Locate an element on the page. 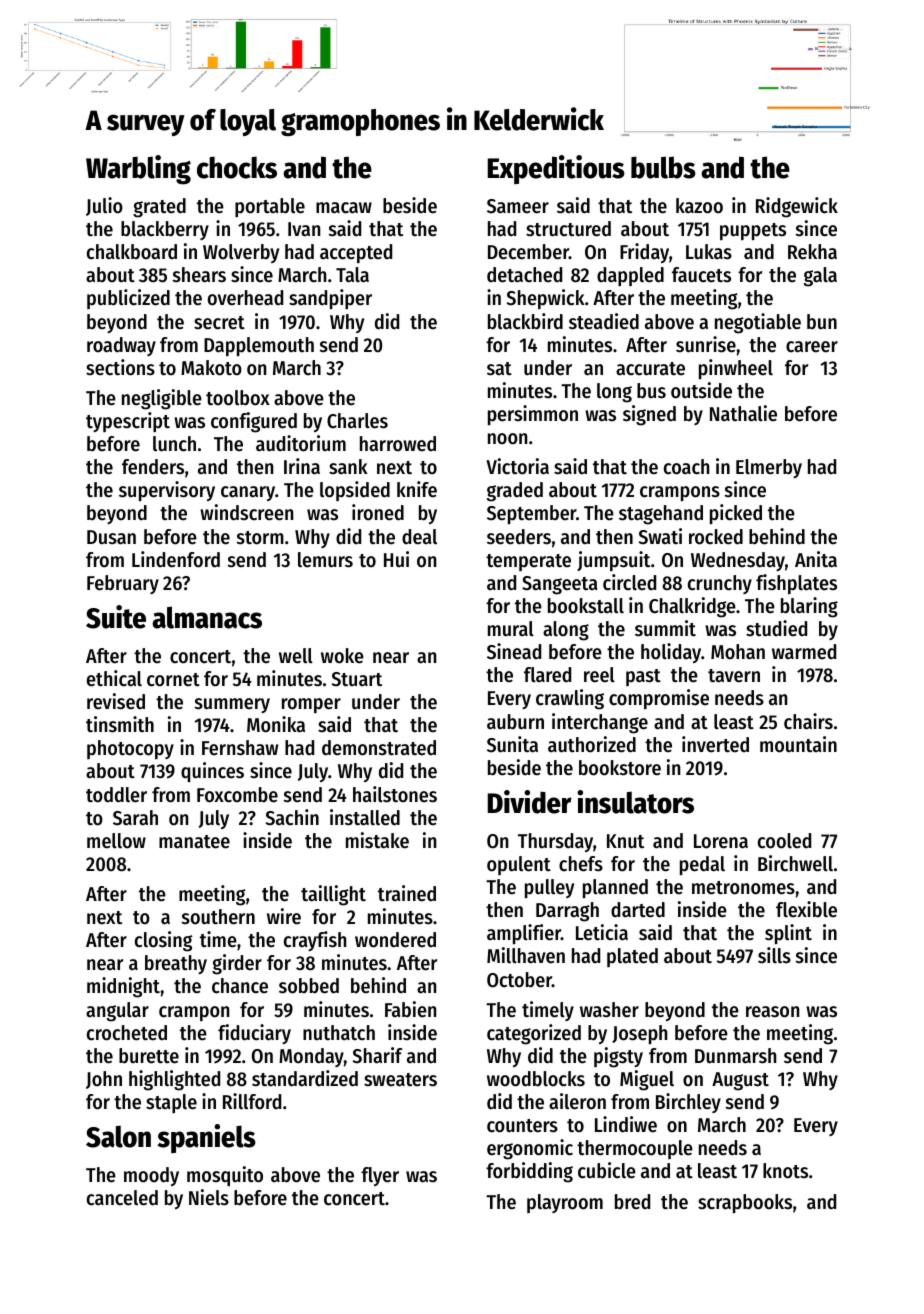 This image has height=1314, width=924. Stuart is located at coordinates (356, 679).
